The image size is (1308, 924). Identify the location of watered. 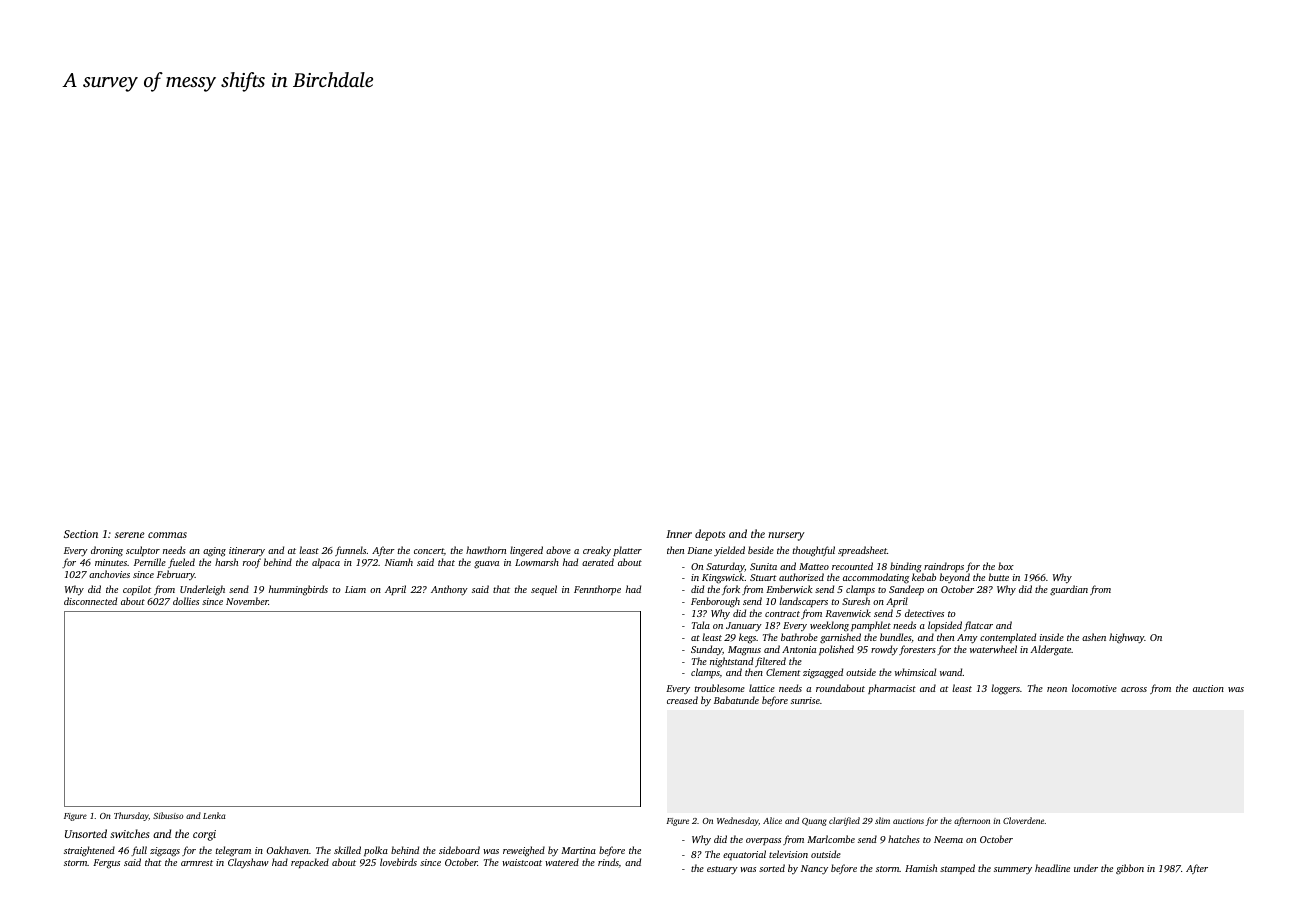
(562, 862).
